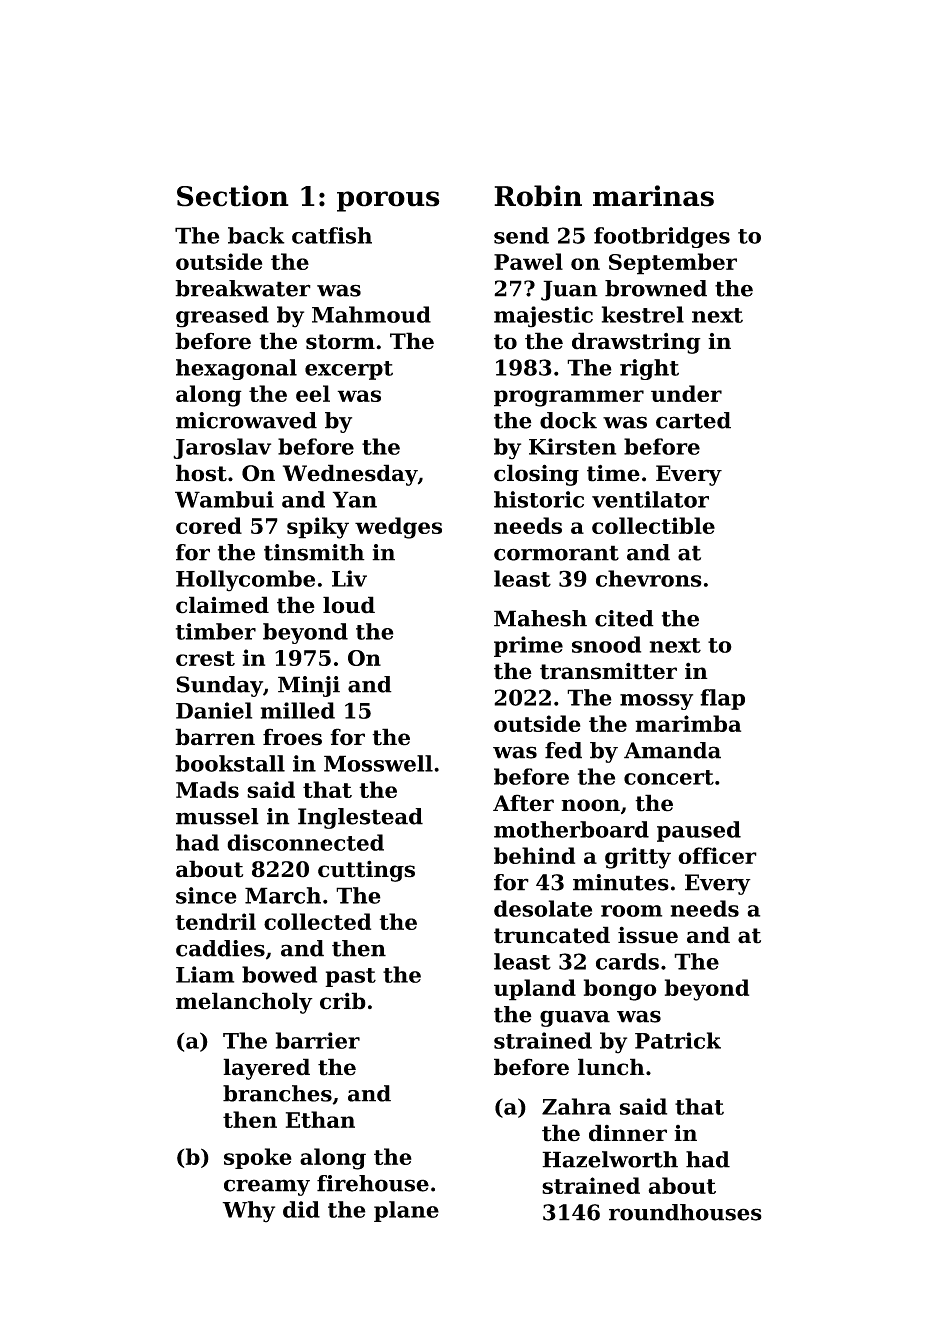 The width and height of the document is (940, 1334). I want to click on did, so click(301, 1209).
